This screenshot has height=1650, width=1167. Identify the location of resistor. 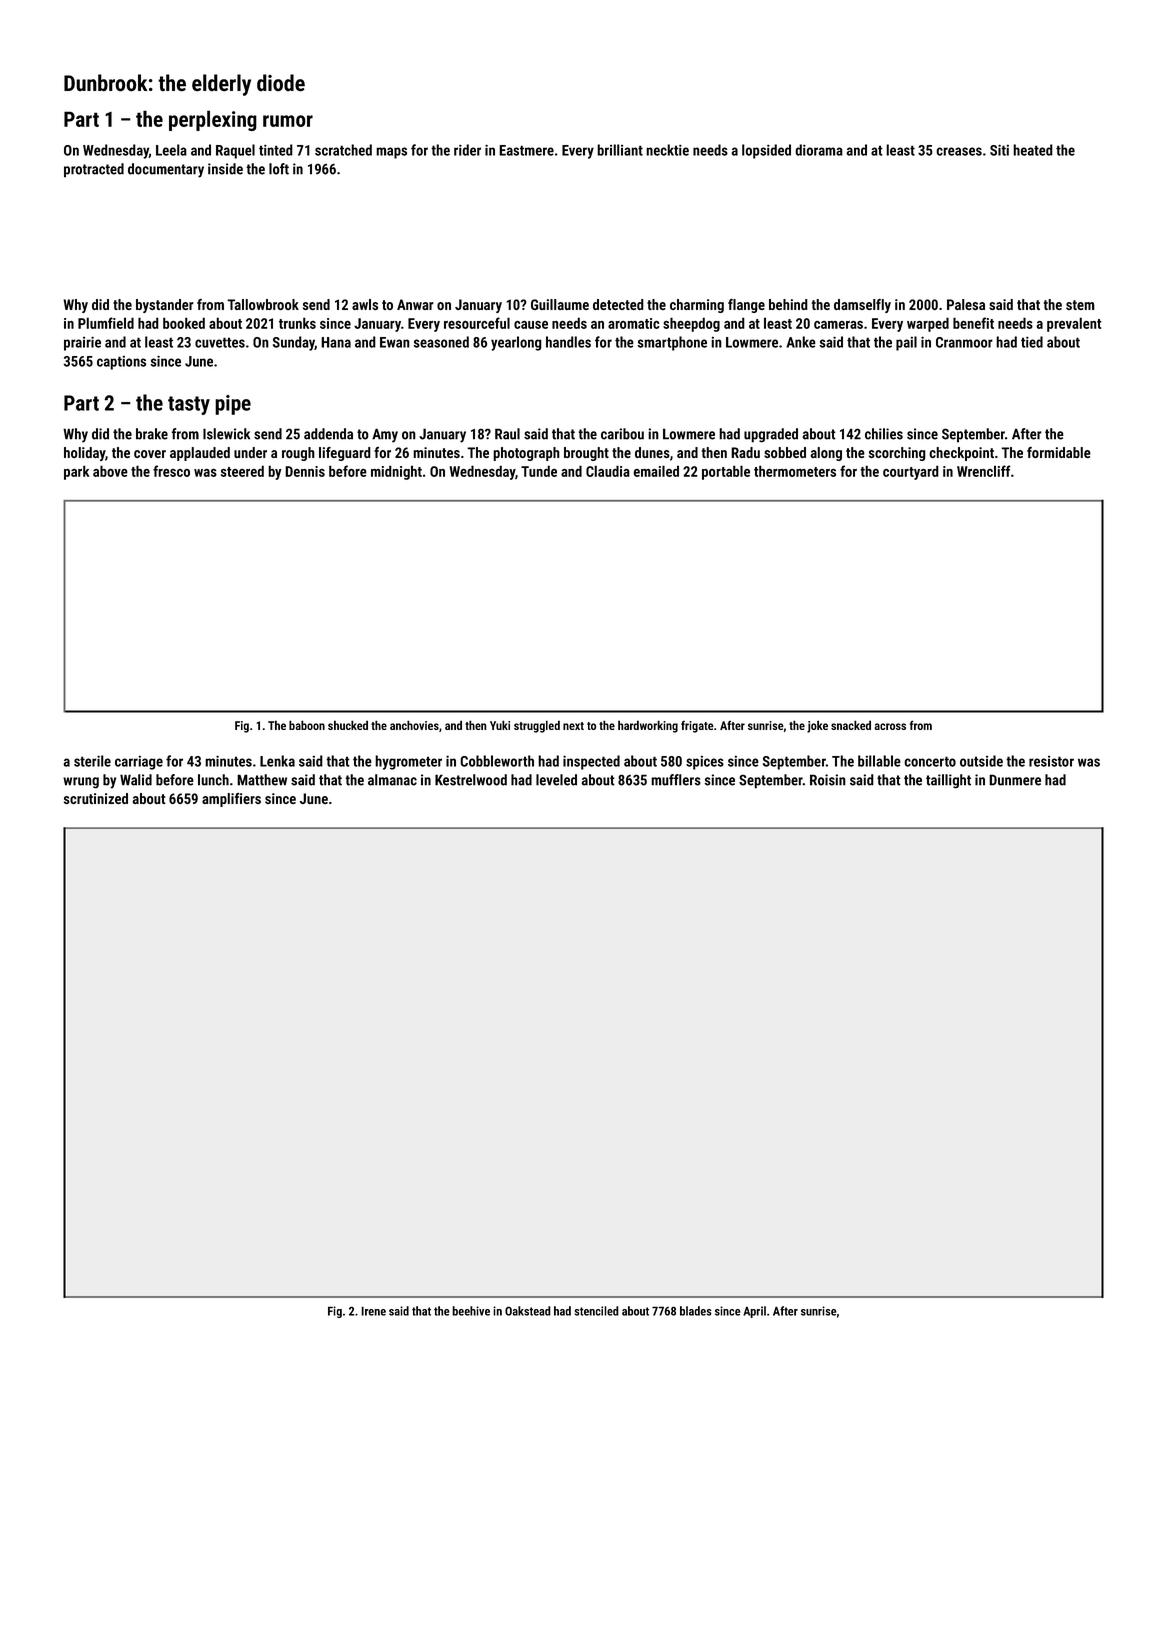
(1051, 761).
